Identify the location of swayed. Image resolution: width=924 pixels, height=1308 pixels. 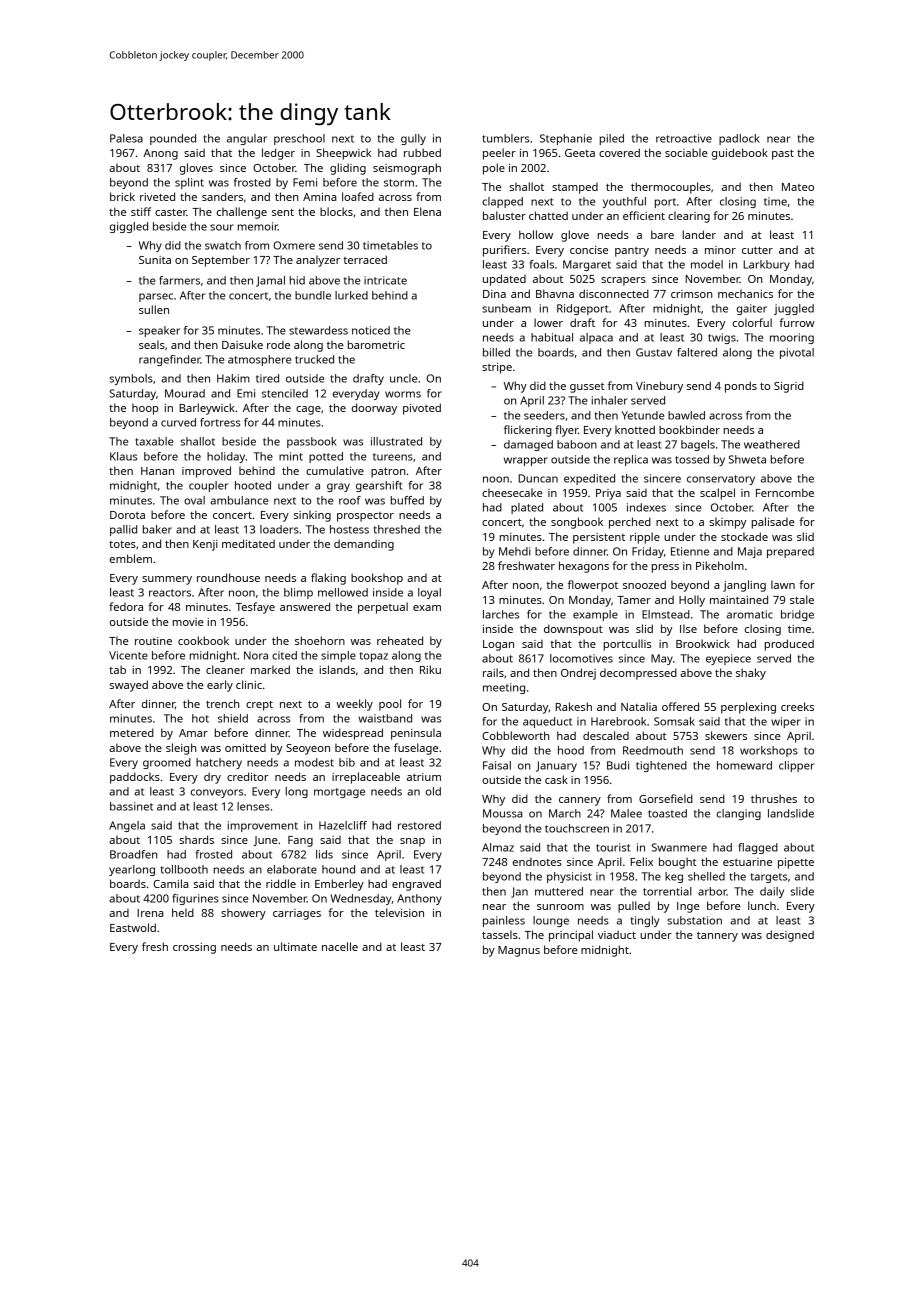
(128, 686).
